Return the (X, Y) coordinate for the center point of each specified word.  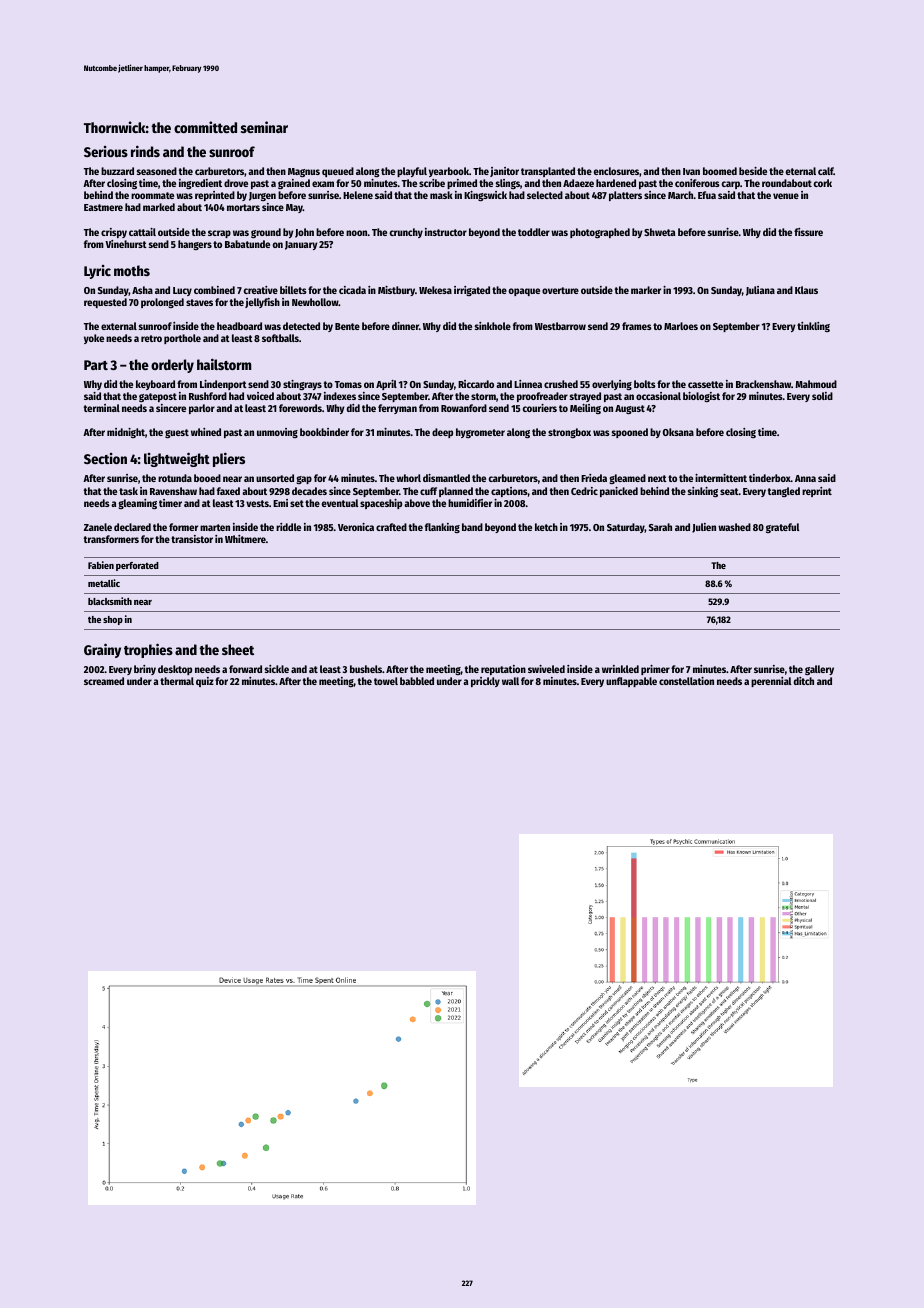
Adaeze (578, 183)
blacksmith (110, 601)
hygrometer (480, 433)
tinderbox (770, 478)
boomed (720, 171)
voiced (260, 396)
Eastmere (103, 207)
